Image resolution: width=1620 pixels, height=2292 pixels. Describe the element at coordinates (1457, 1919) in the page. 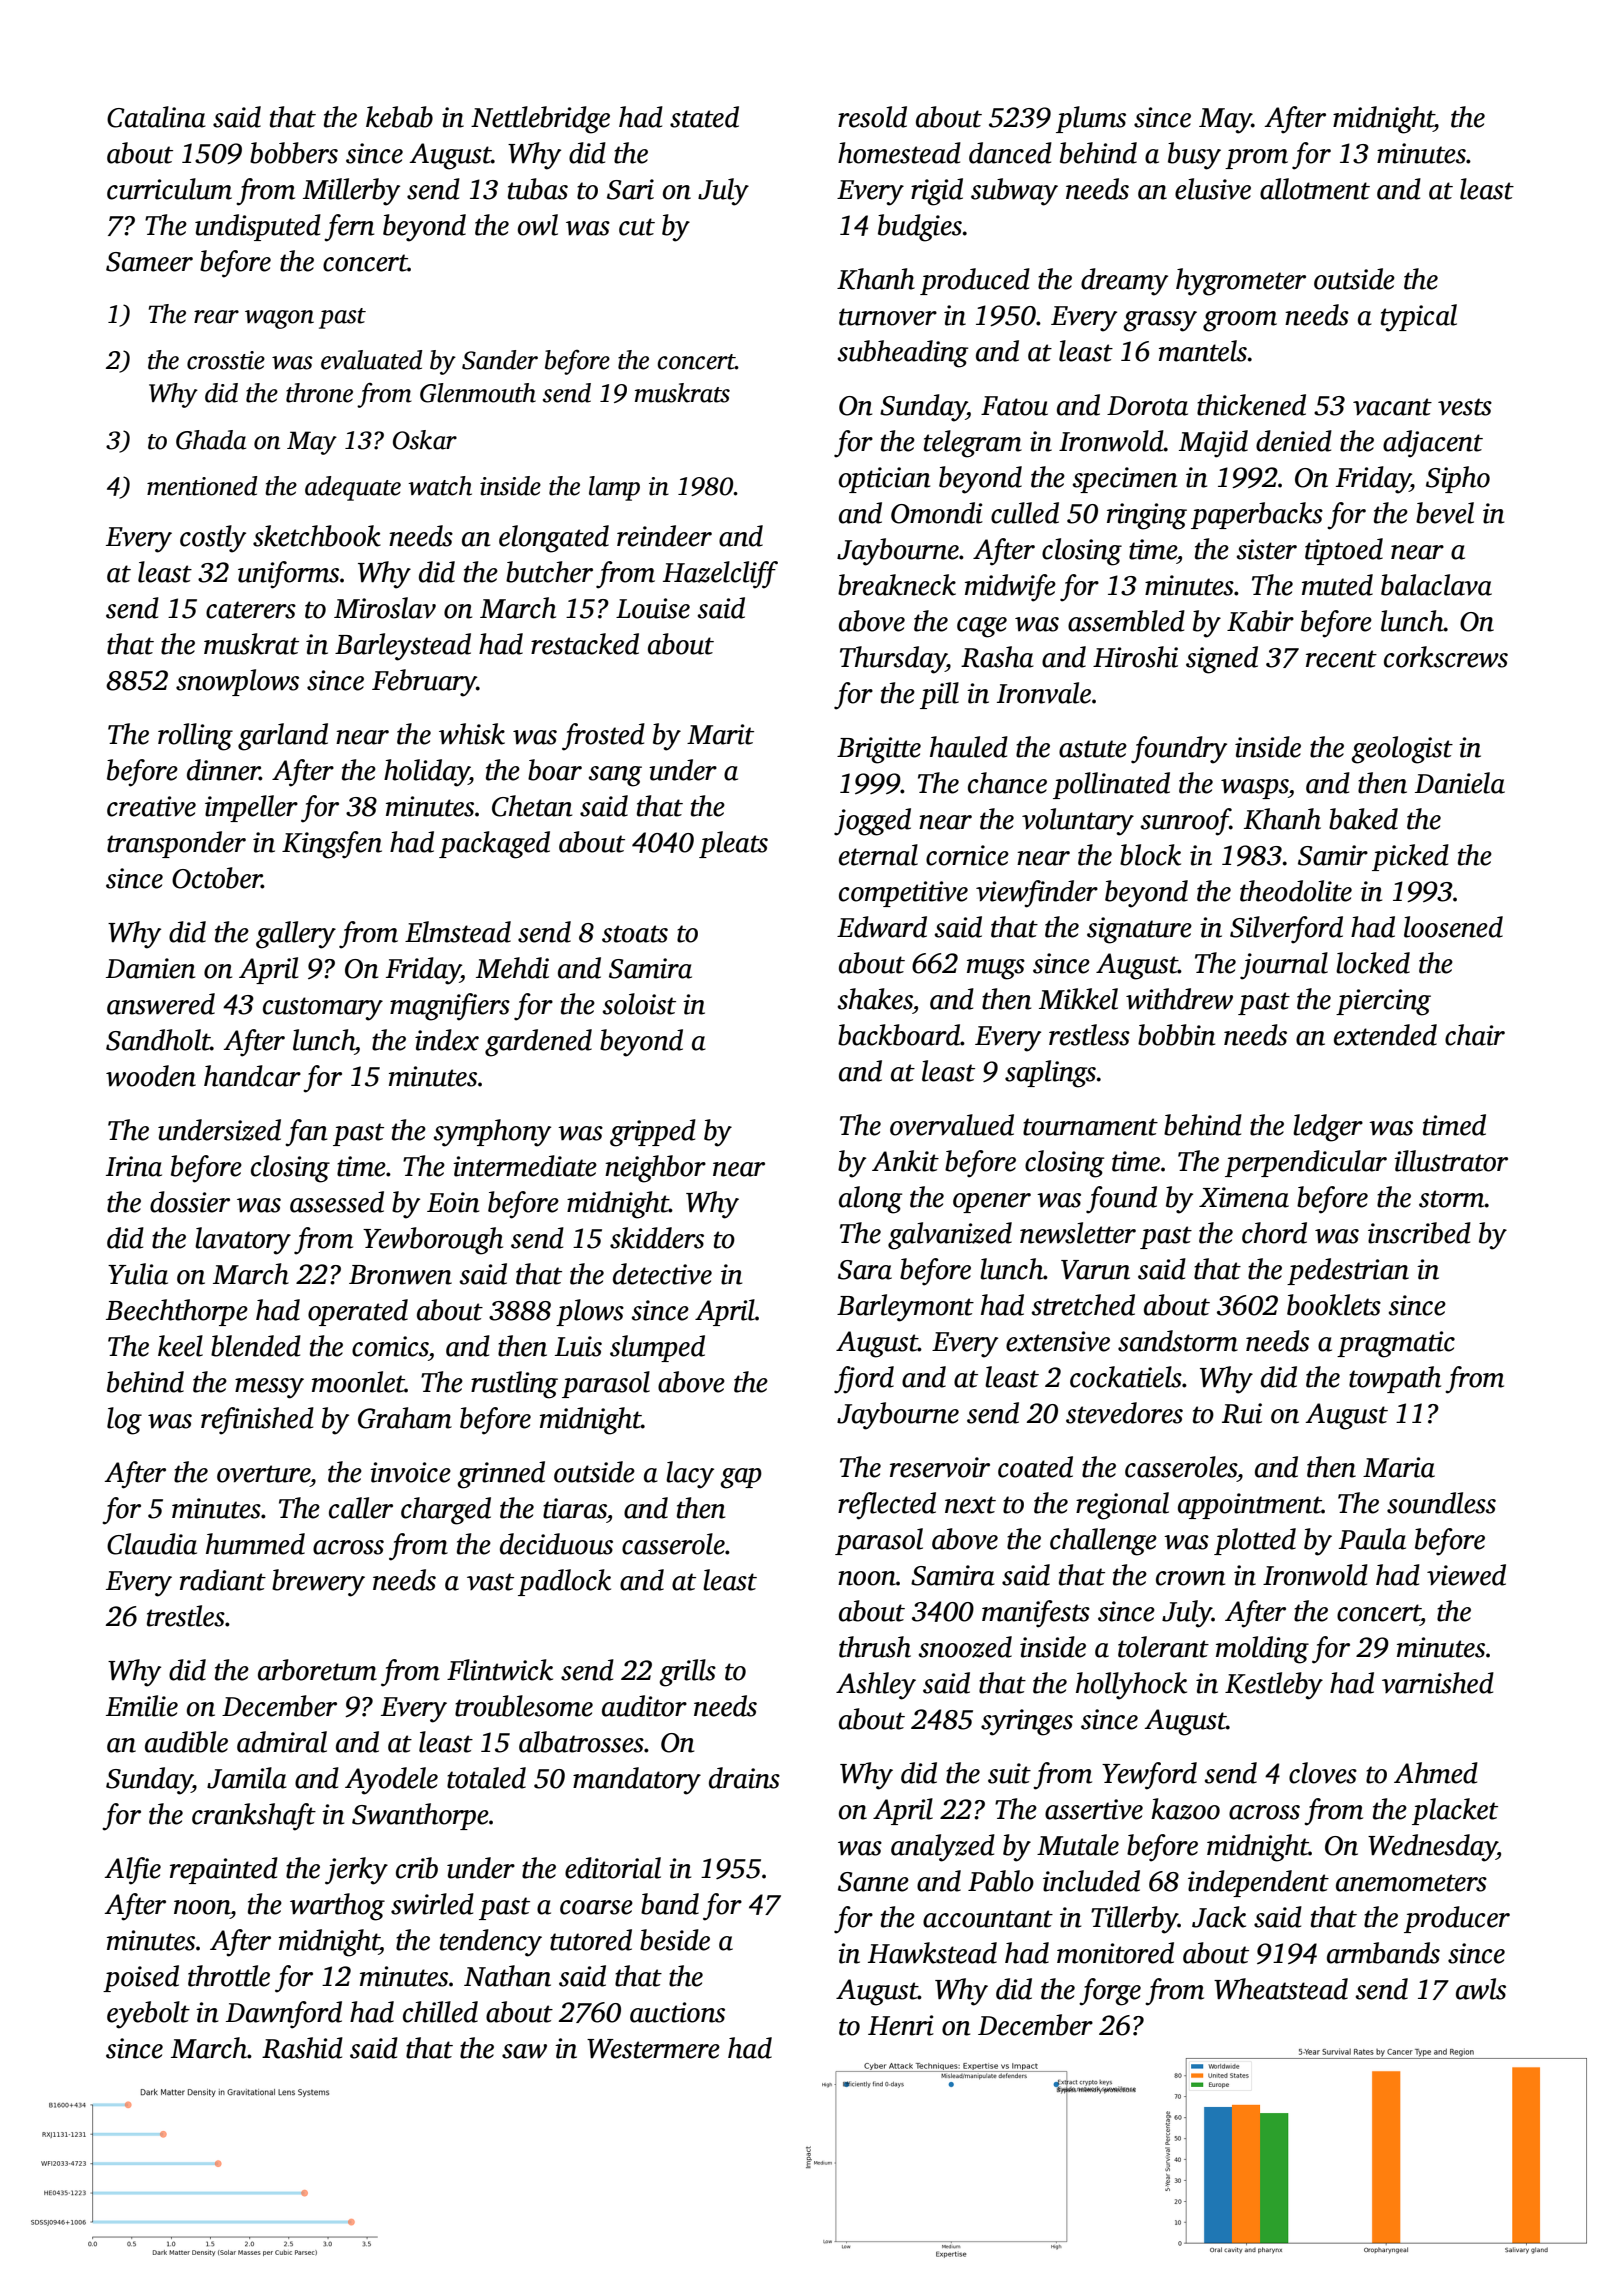

I see `producer` at that location.
